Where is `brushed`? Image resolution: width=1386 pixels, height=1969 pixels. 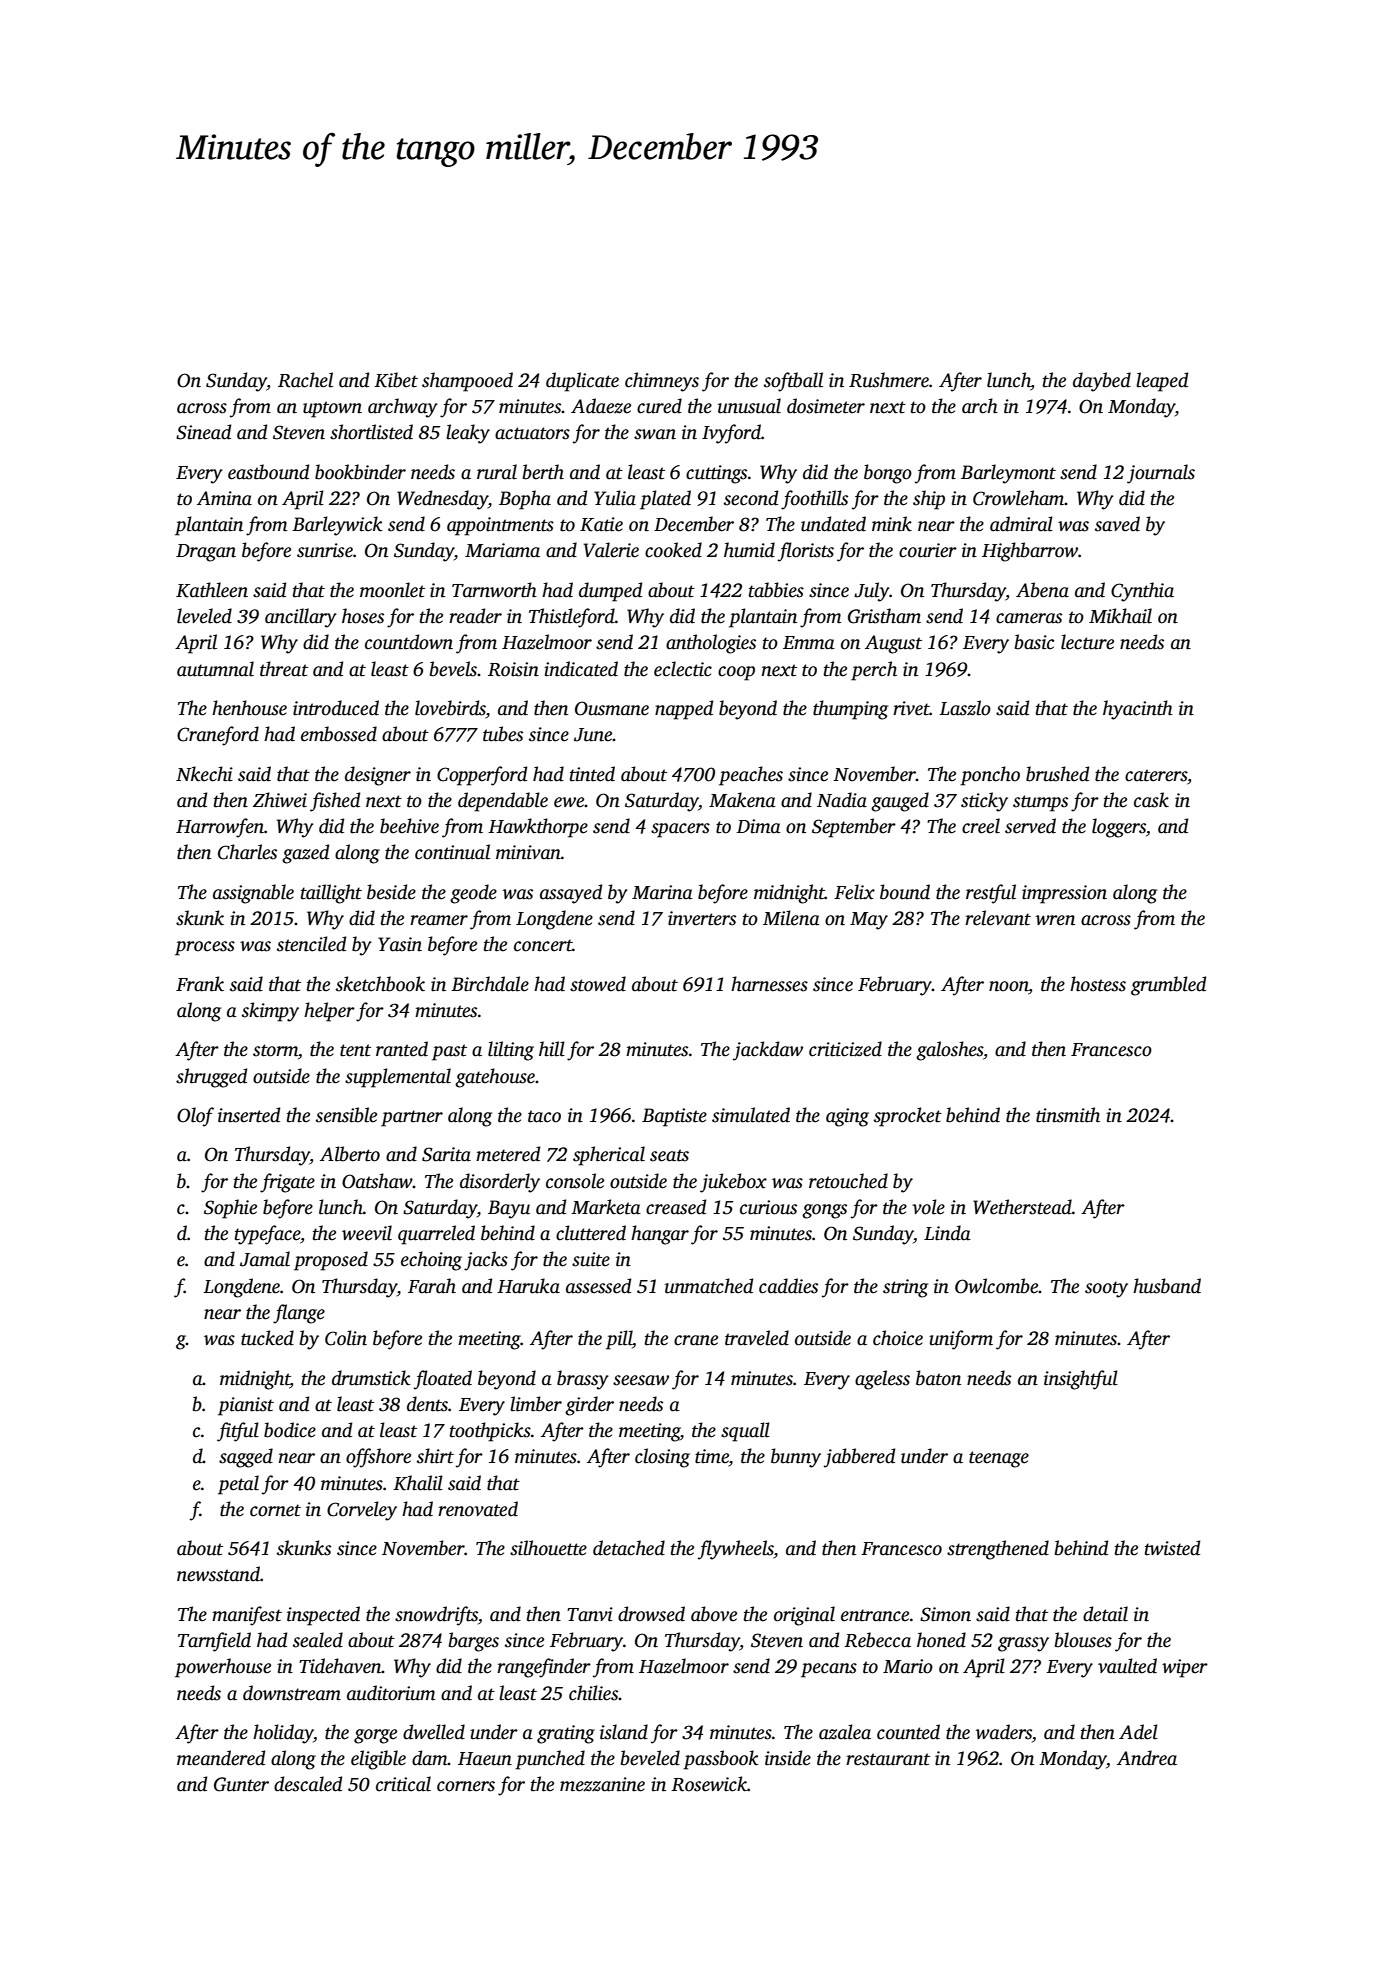 brushed is located at coordinates (1057, 774).
